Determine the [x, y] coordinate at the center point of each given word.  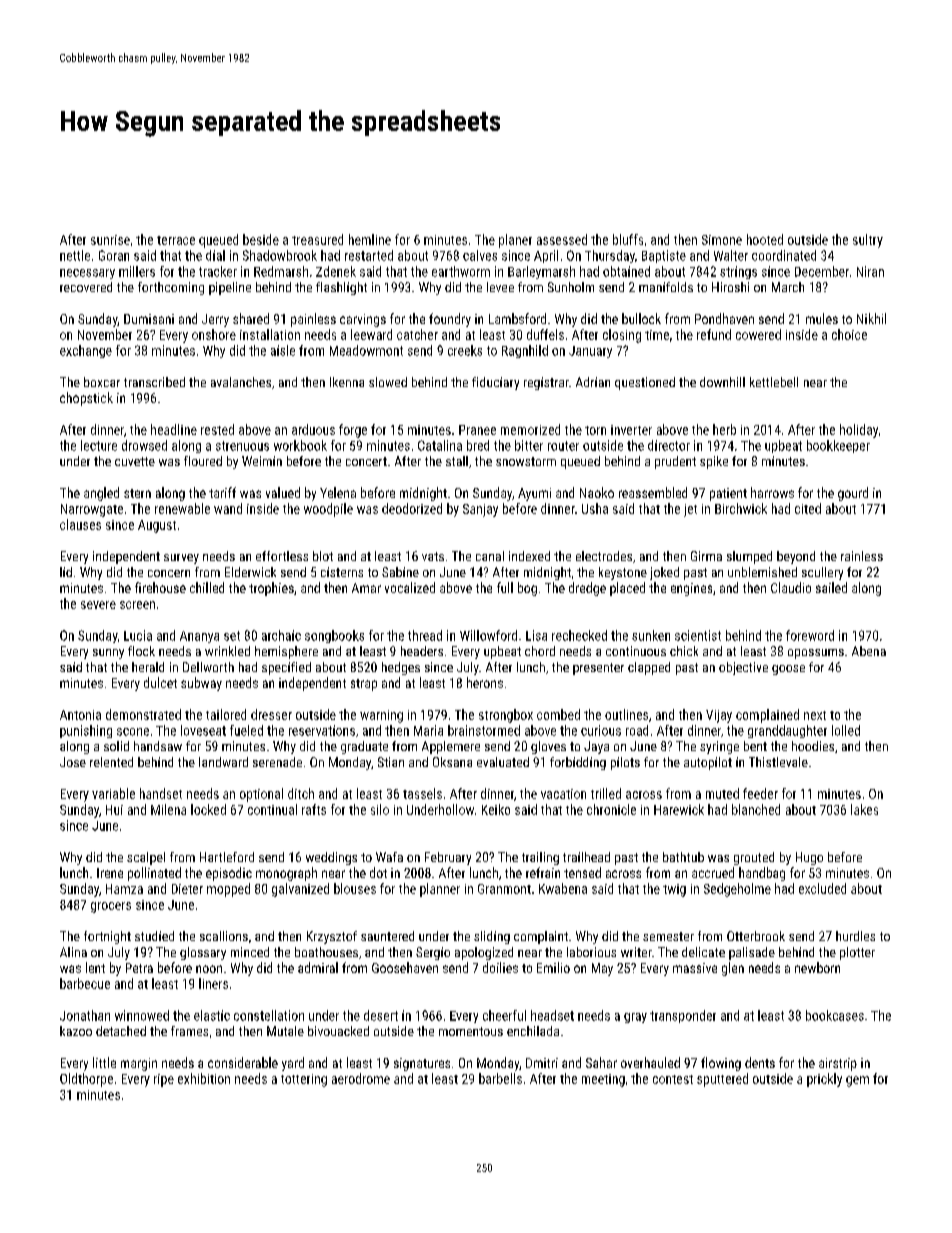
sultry [868, 241]
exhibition [204, 1078]
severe [98, 605]
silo [380, 809]
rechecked [579, 635]
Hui [114, 810]
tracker [218, 271]
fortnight [107, 937]
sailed [831, 587]
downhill [722, 382]
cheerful [504, 1015]
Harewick [679, 809]
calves [480, 255]
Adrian [593, 382]
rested [217, 429]
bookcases [835, 1015]
